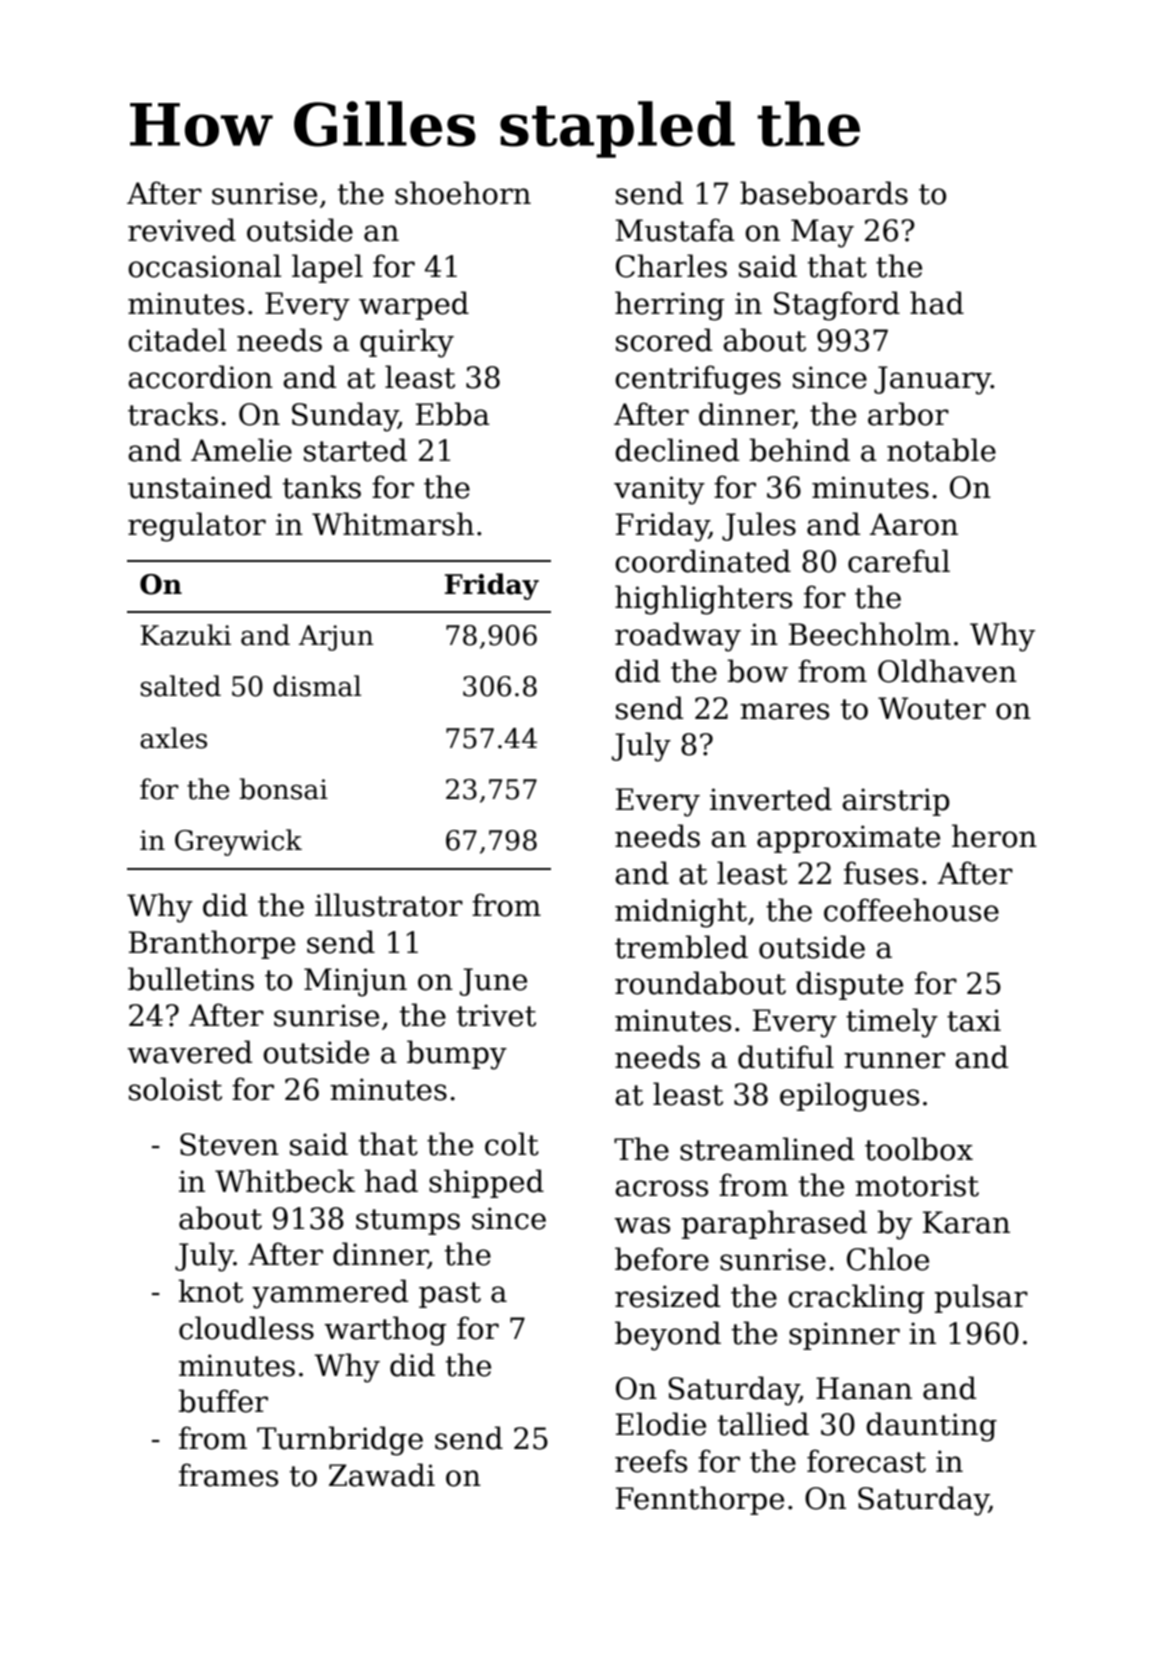  Describe the element at coordinates (204, 266) in the screenshot. I see `occasional` at that location.
